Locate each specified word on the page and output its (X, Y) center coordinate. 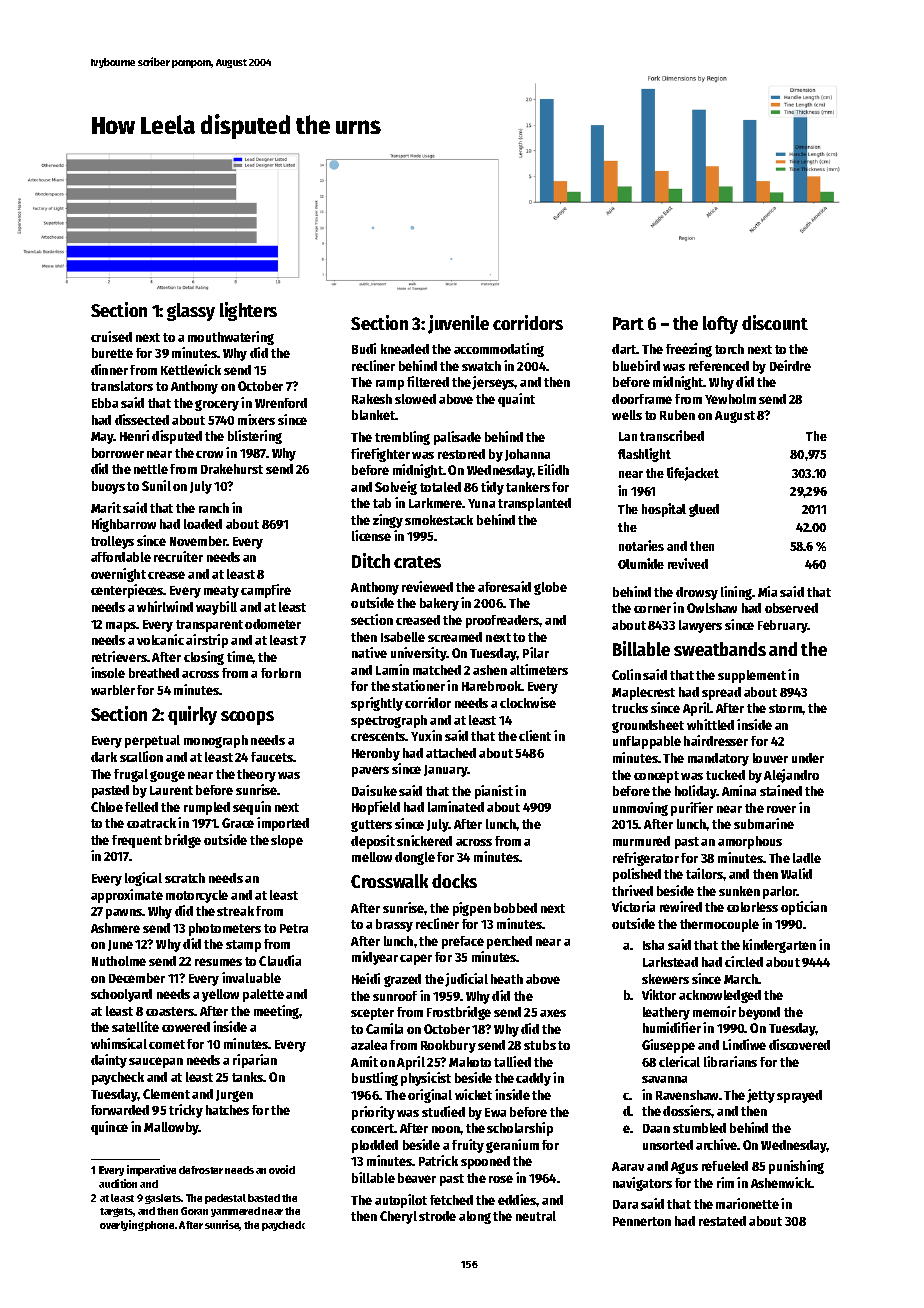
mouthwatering (231, 338)
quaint (516, 400)
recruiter (178, 556)
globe (550, 588)
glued (704, 510)
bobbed (515, 908)
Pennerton (642, 1221)
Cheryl (398, 1217)
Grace (238, 823)
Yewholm (730, 399)
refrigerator (646, 859)
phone (159, 1226)
